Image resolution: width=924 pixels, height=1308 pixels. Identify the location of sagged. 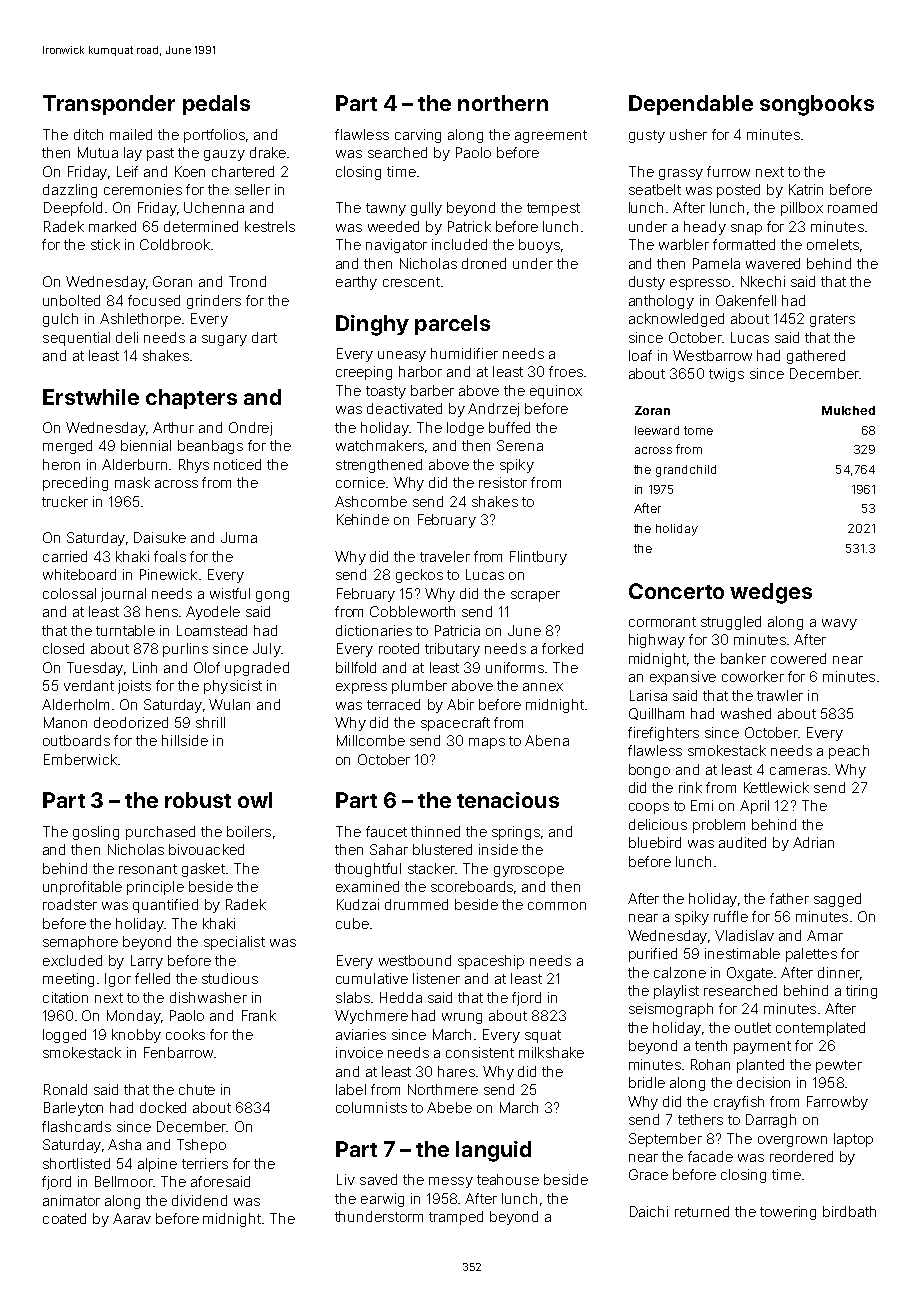
(837, 900).
